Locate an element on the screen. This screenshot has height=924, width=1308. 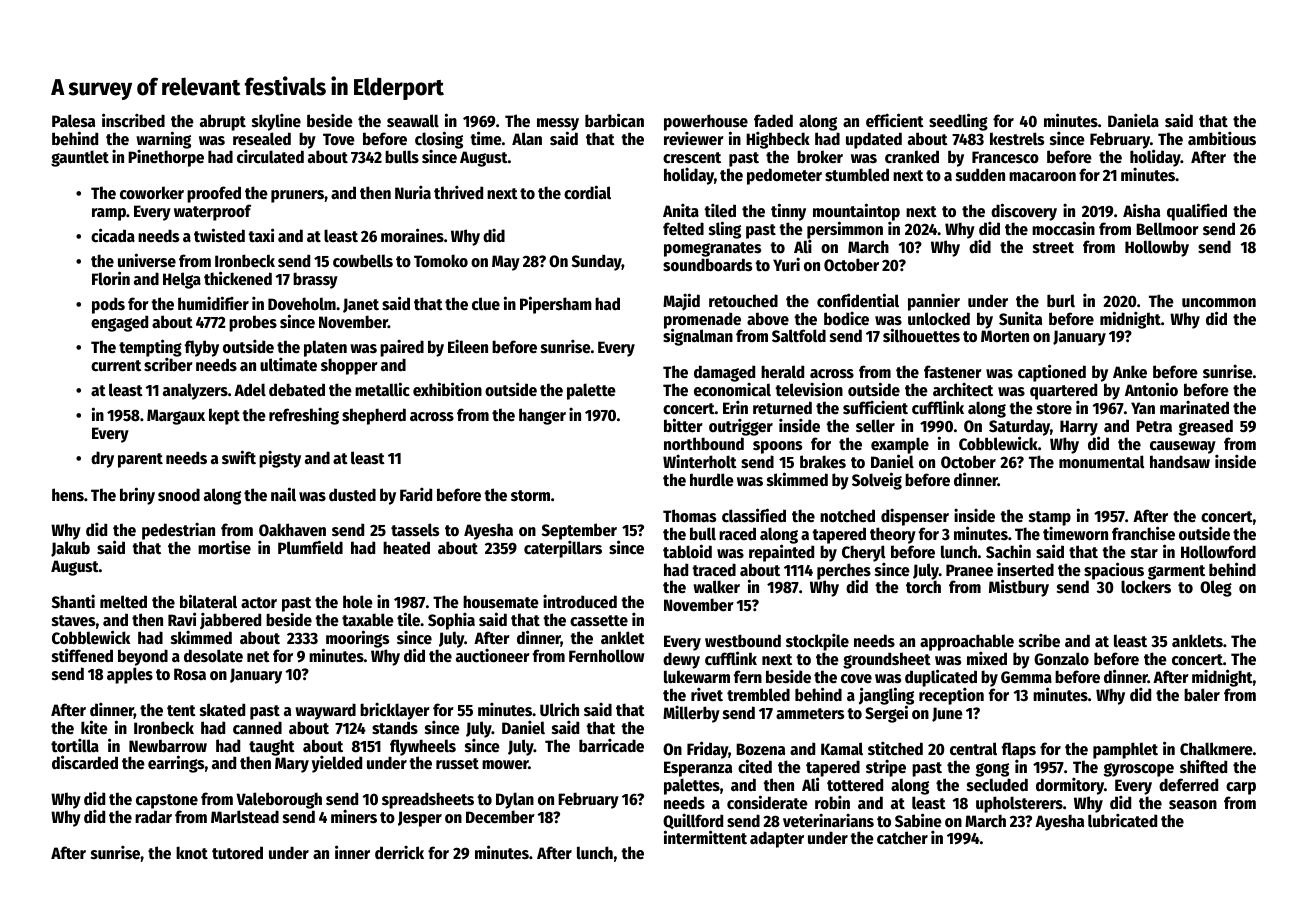
Plumfield is located at coordinates (310, 547).
